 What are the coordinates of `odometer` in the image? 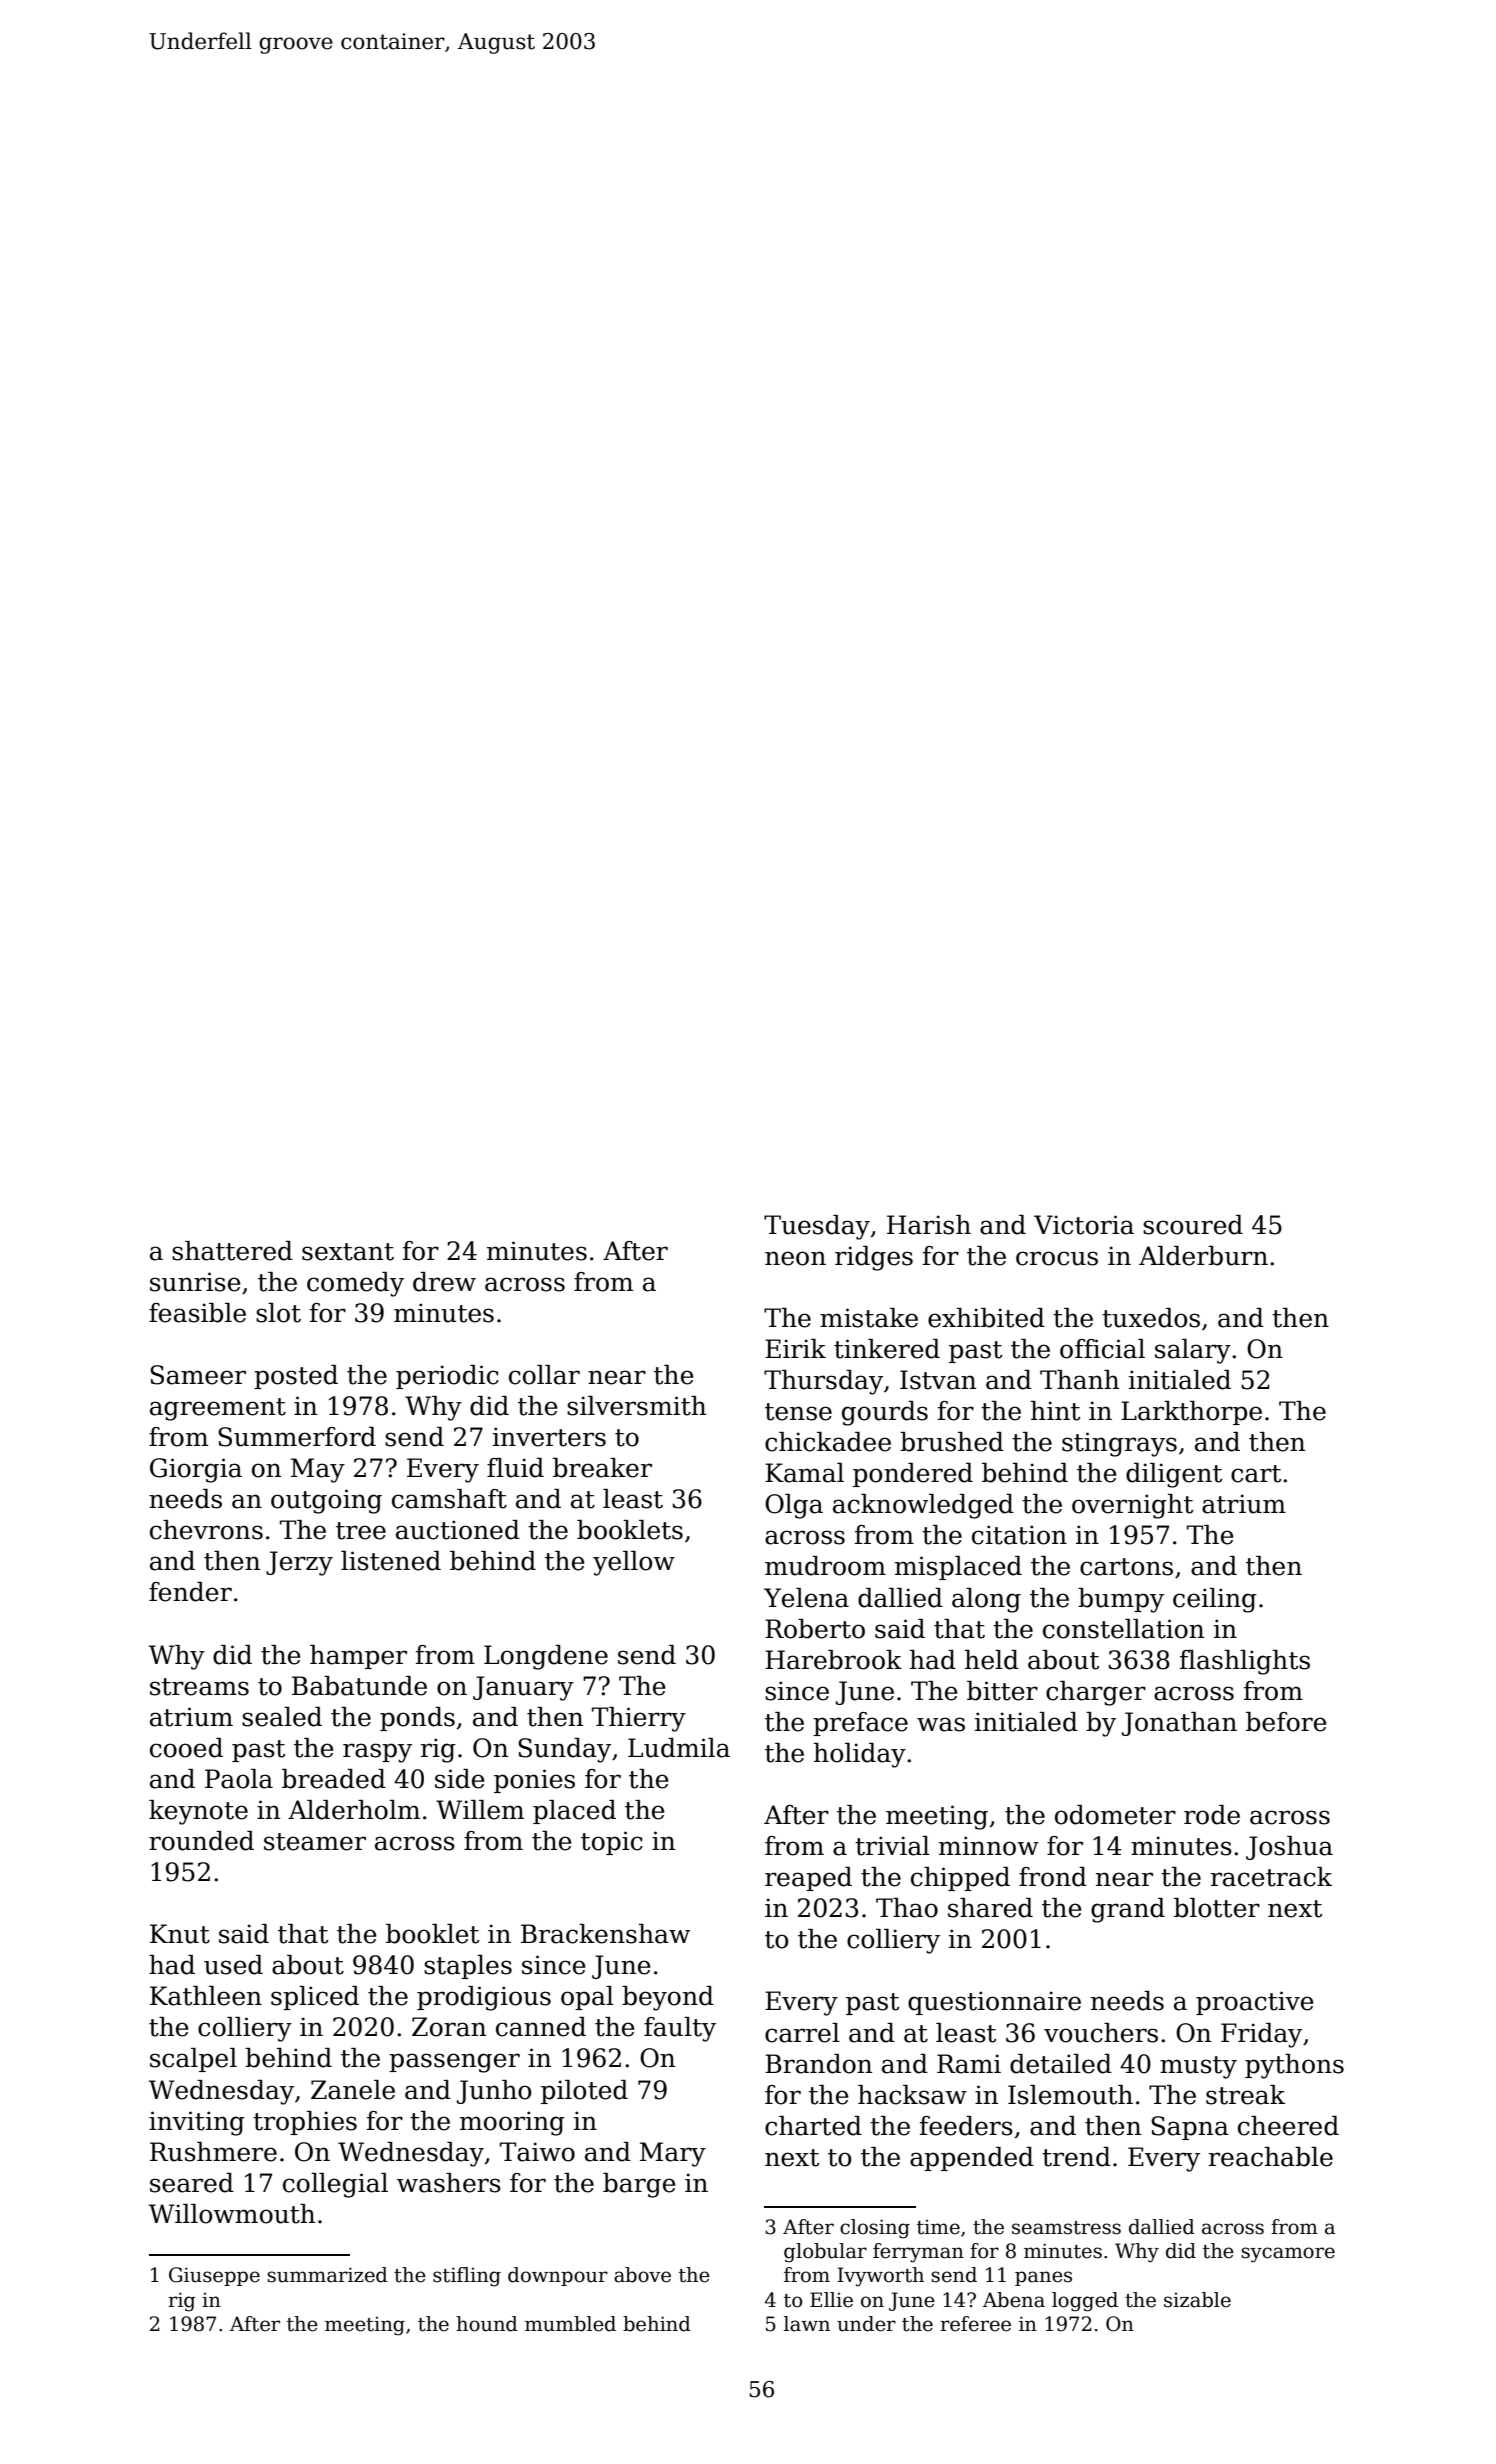 It's located at (1115, 1815).
